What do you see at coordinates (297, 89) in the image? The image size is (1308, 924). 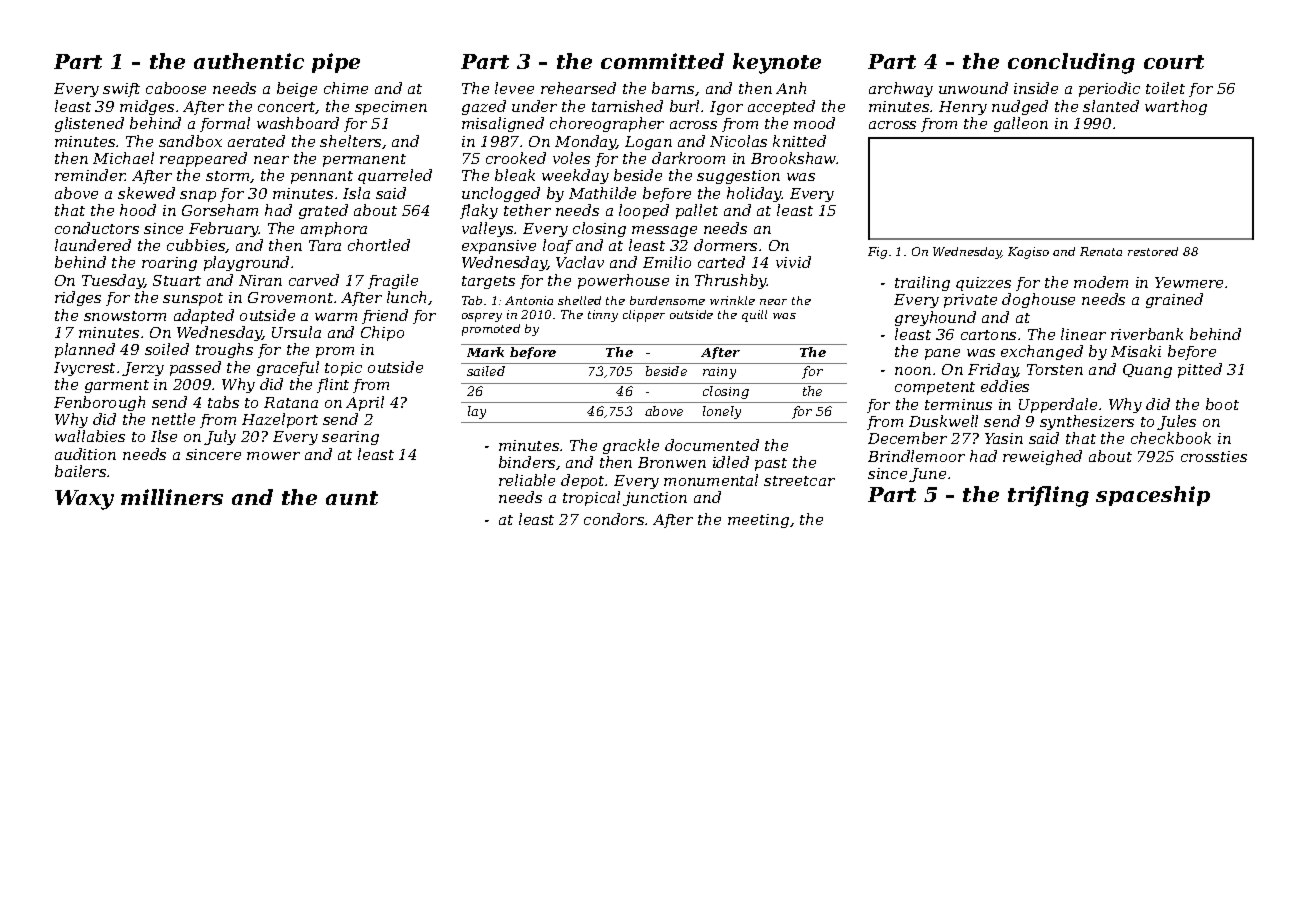 I see `beige` at bounding box center [297, 89].
